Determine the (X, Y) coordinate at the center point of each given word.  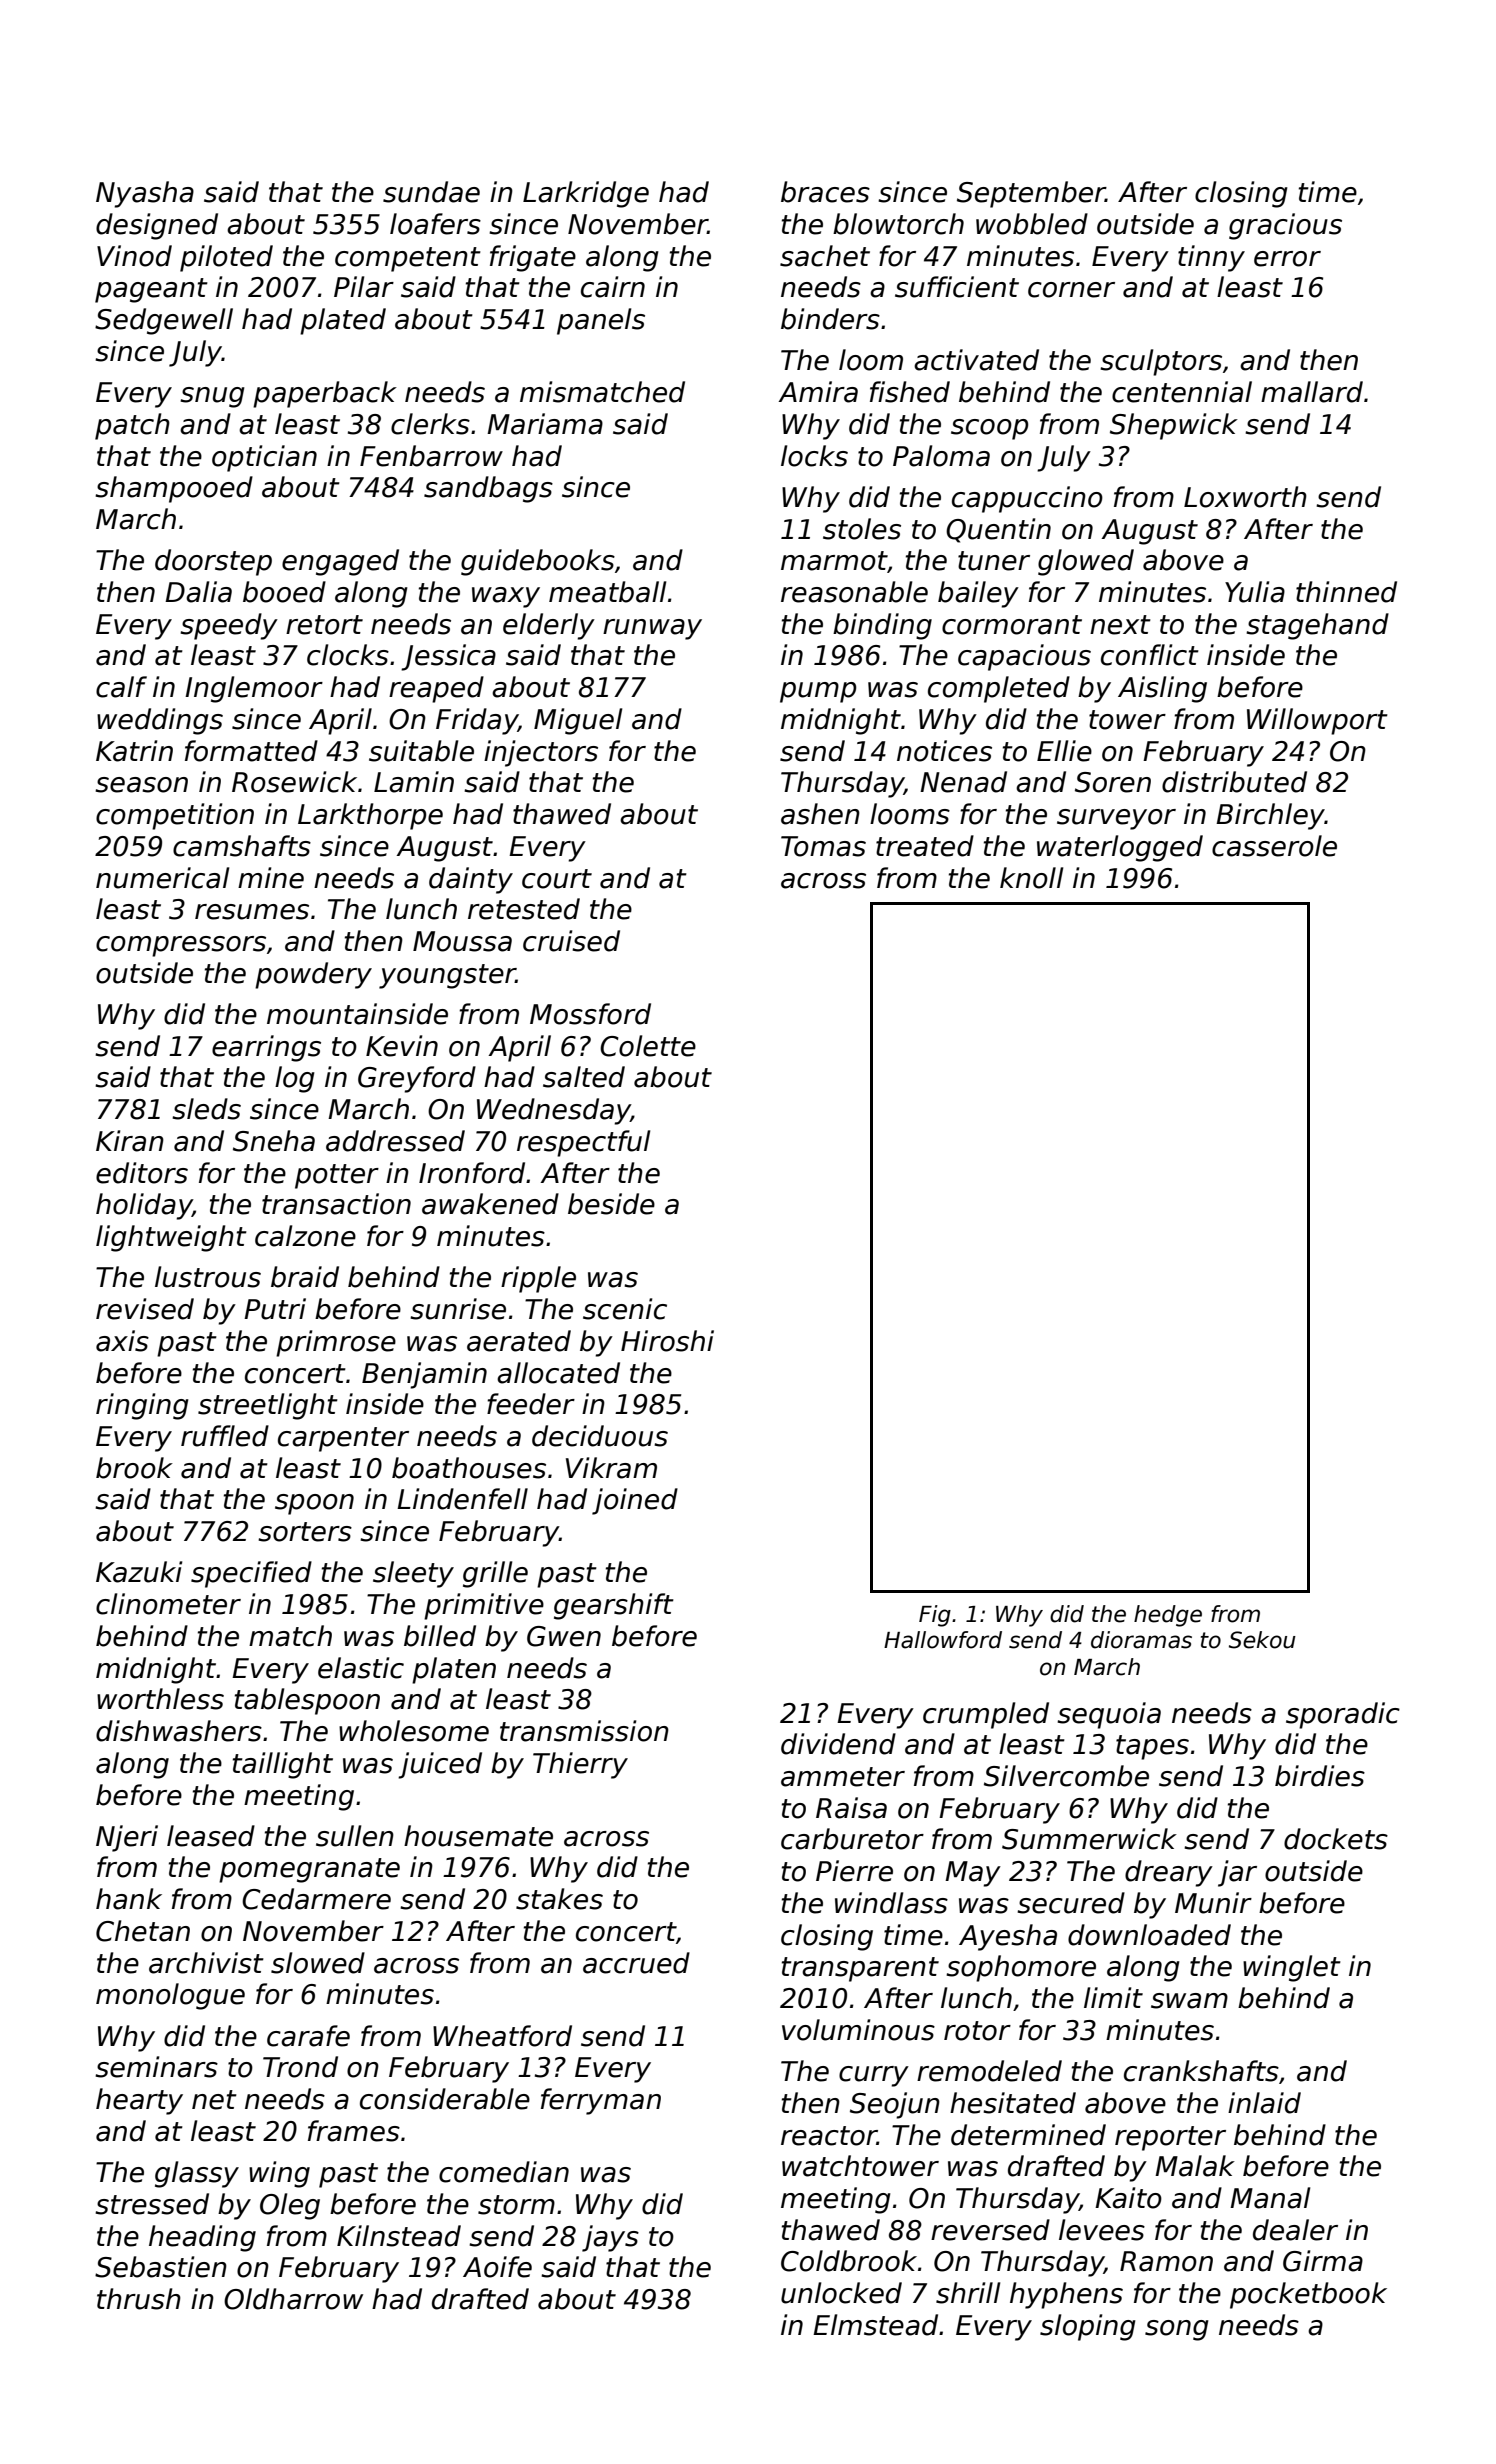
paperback (325, 394)
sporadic (1343, 1715)
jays (610, 2238)
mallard (1312, 392)
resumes (252, 912)
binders (830, 319)
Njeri (127, 1838)
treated (925, 846)
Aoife (497, 2267)
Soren (1113, 782)
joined (635, 1501)
